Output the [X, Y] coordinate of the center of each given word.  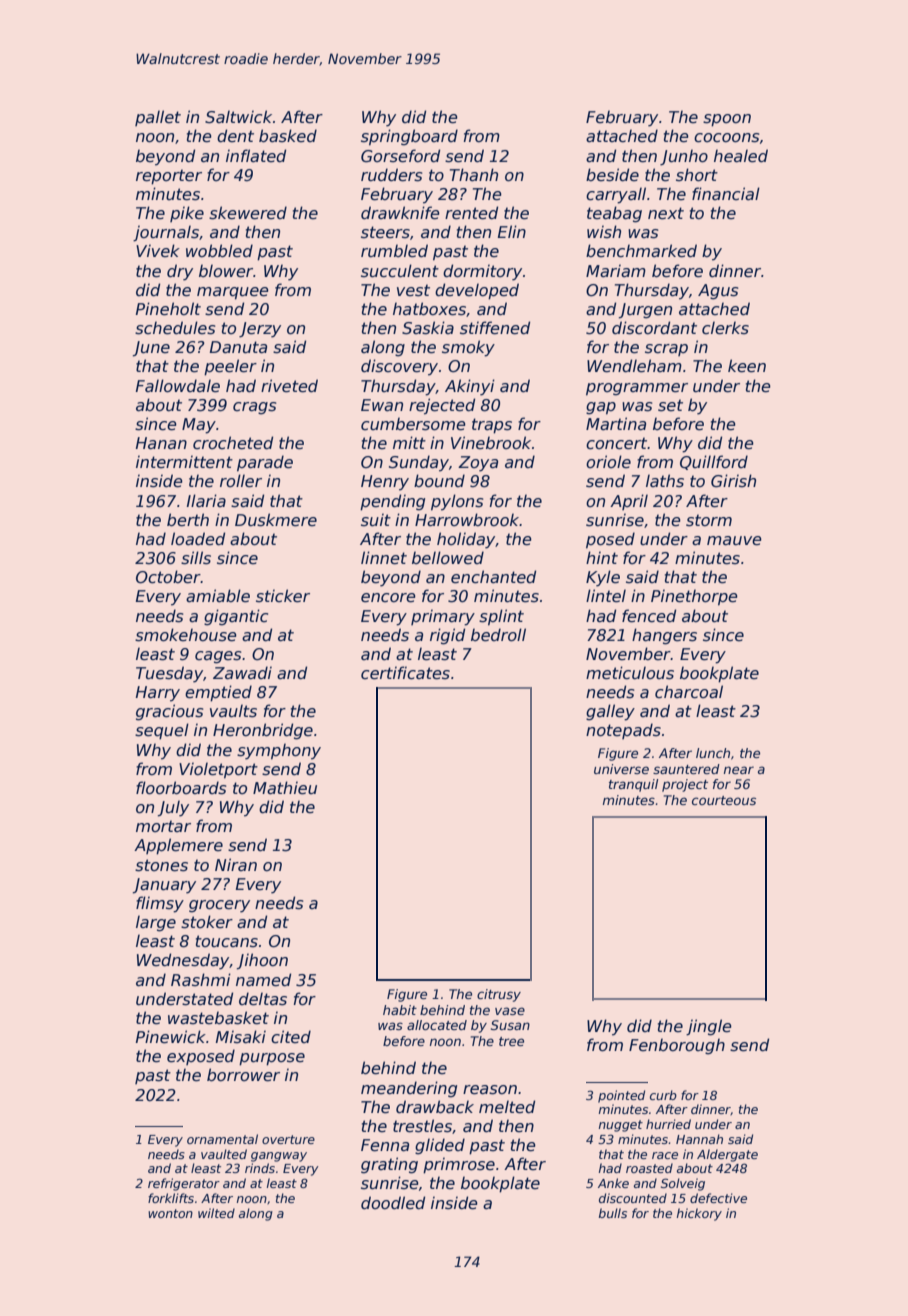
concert [616, 443]
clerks [725, 328]
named [263, 980]
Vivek [158, 250]
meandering [409, 1089]
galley [610, 712]
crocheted [233, 443]
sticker [283, 596]
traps [492, 426]
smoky [468, 348]
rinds [260, 1168]
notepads [623, 731]
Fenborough [677, 1046]
